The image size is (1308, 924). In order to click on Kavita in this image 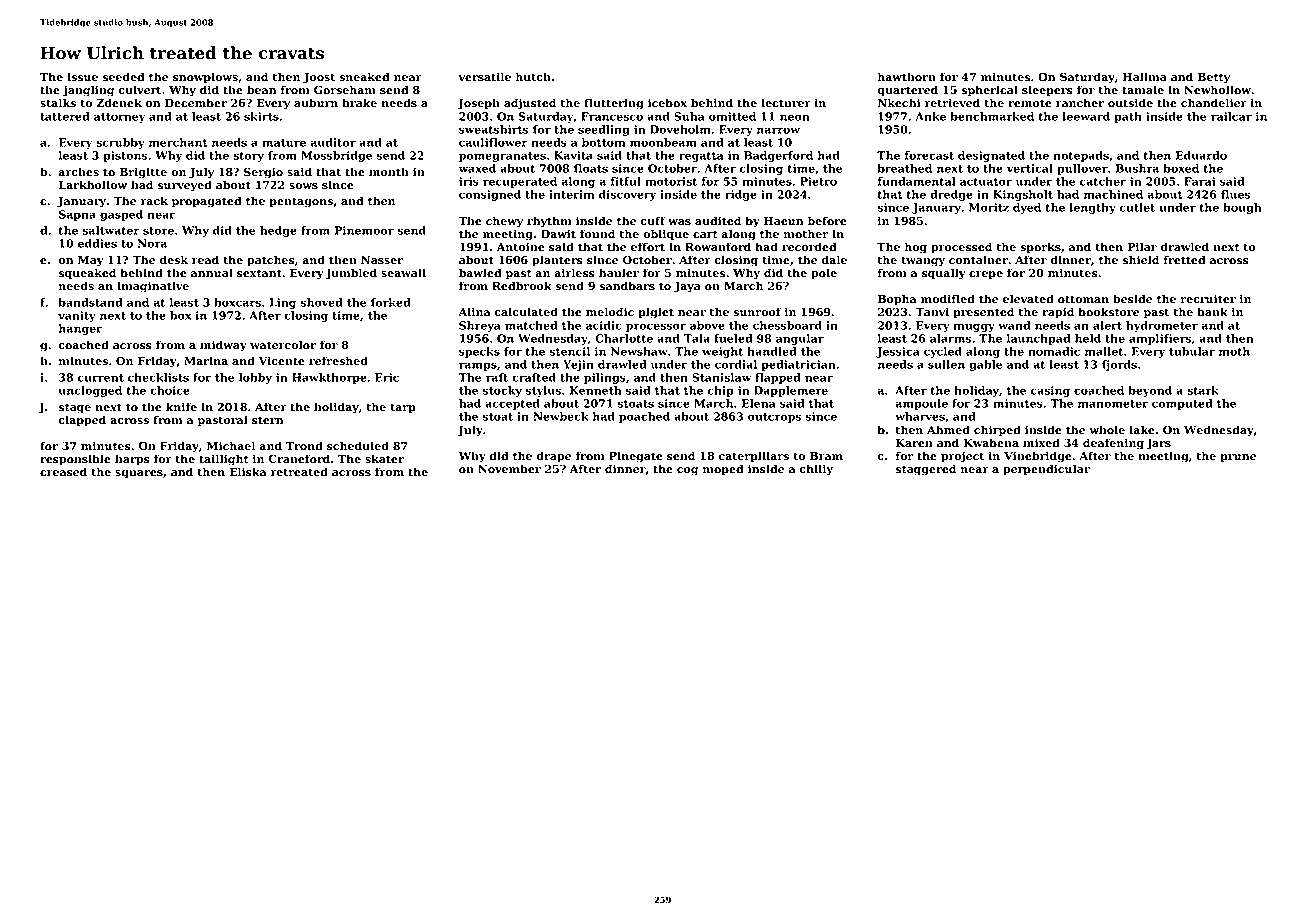, I will do `click(573, 155)`.
